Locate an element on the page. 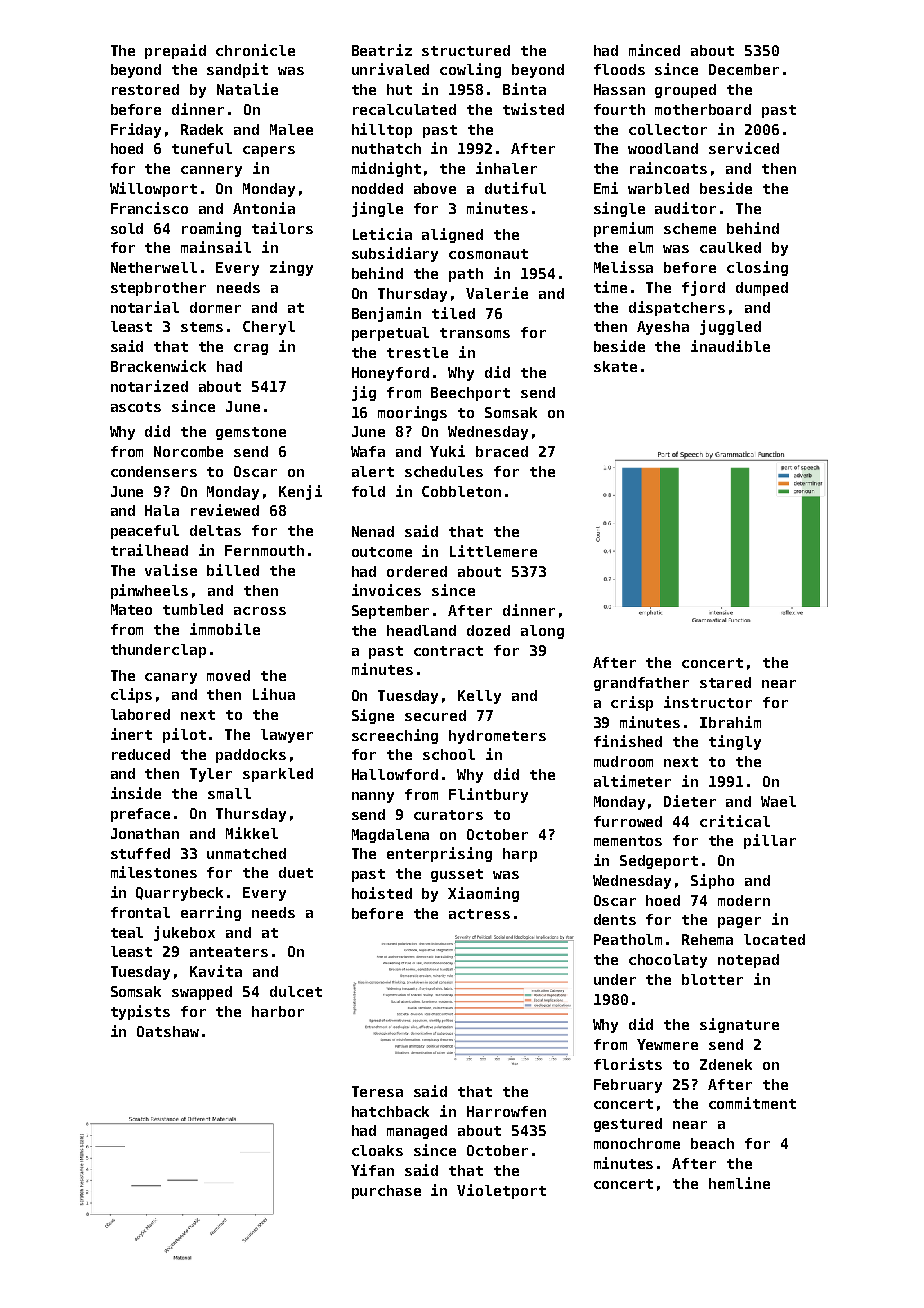 The image size is (924, 1308). caulked is located at coordinates (730, 247).
